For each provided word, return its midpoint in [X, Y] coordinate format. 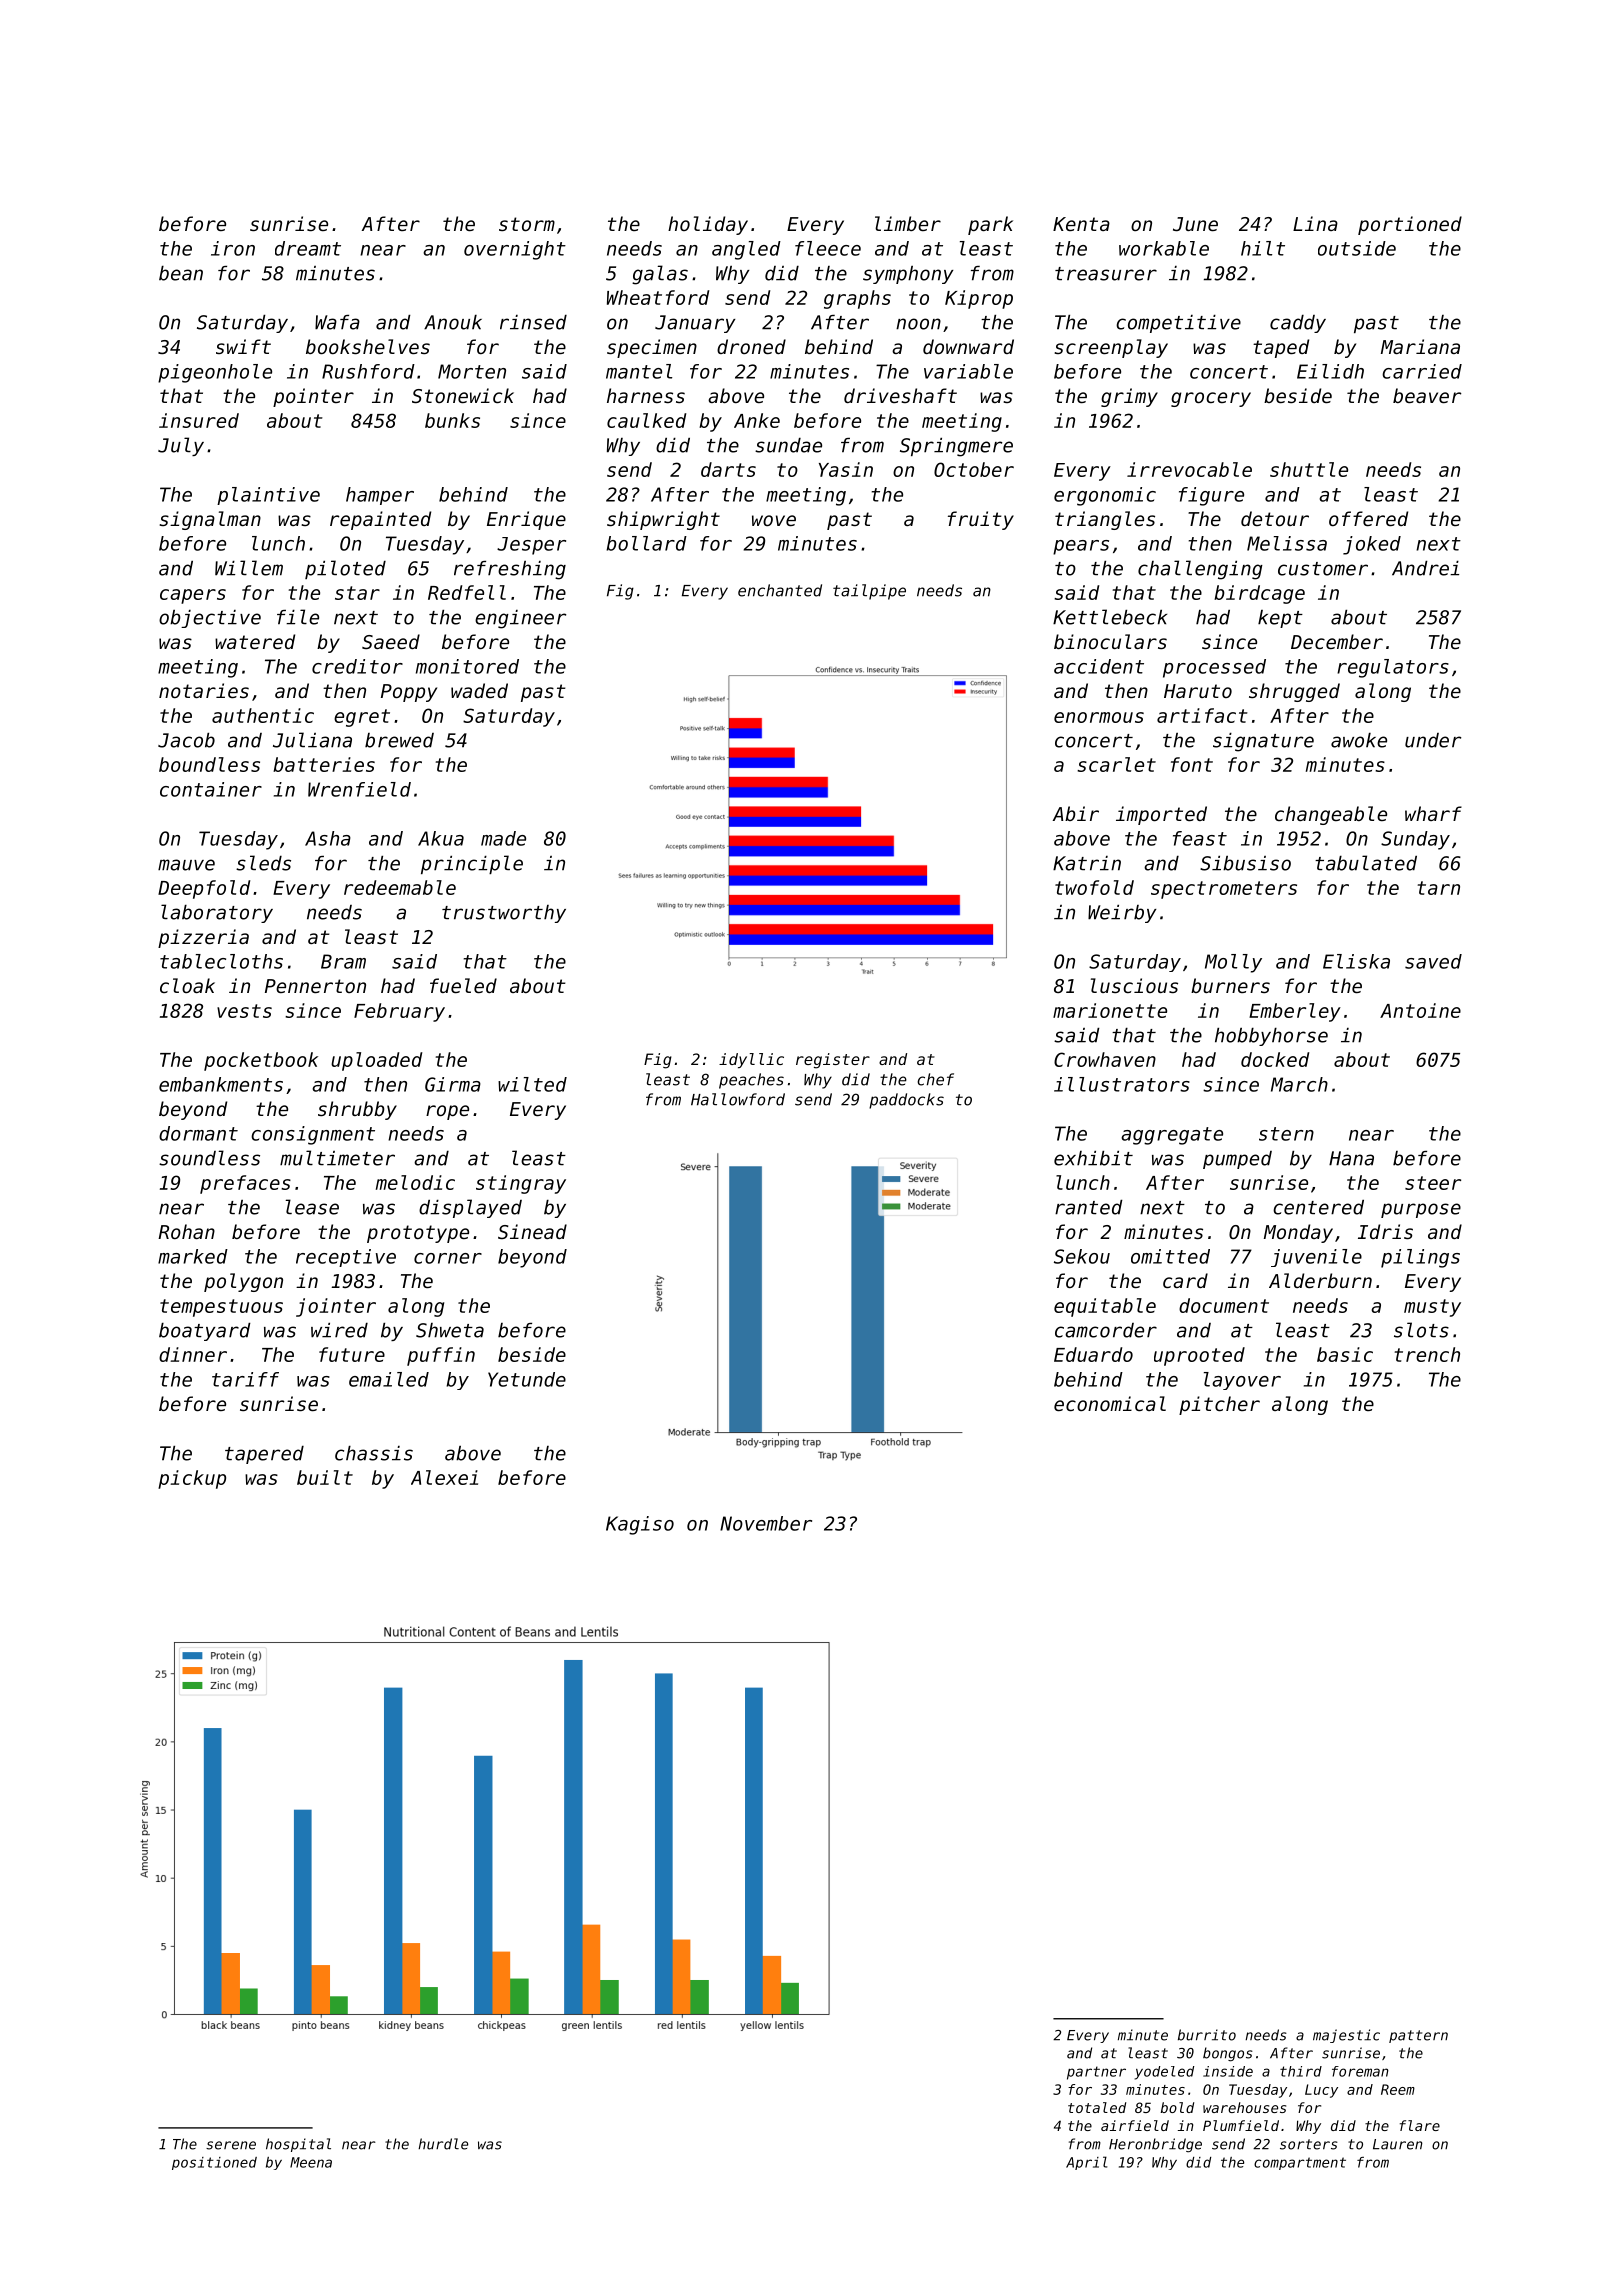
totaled [1097, 2107]
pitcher [1219, 1405]
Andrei [1425, 568]
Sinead [532, 1231]
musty [1432, 1308]
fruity [981, 520]
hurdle [443, 2144]
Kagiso [640, 1525]
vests [244, 1011]
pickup [192, 1479]
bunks [452, 420]
